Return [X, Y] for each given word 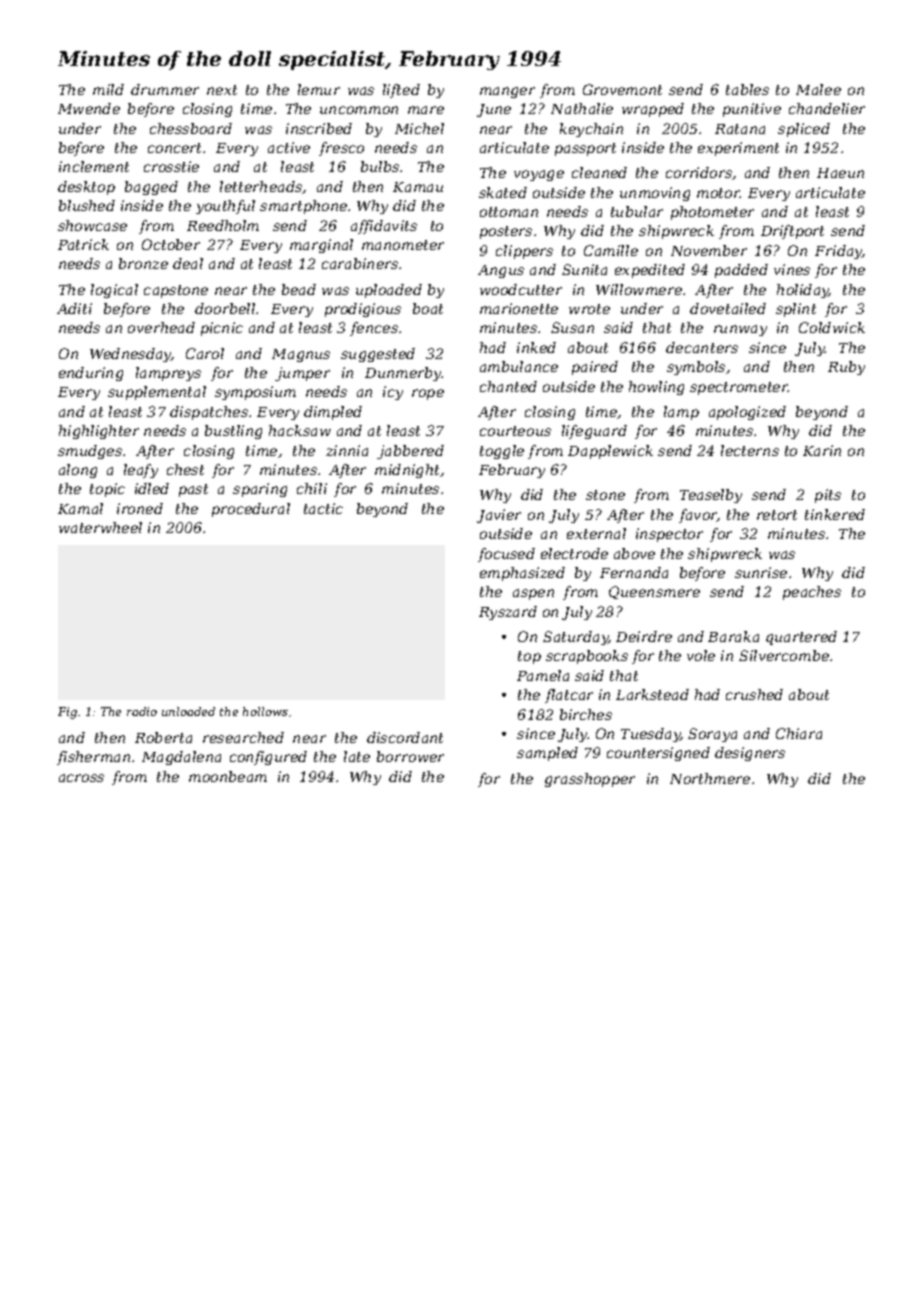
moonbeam [228, 776]
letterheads [261, 187]
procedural [251, 510]
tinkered [835, 514]
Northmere [710, 778]
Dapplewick [610, 452]
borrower [410, 756]
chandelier [827, 108]
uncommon [359, 110]
